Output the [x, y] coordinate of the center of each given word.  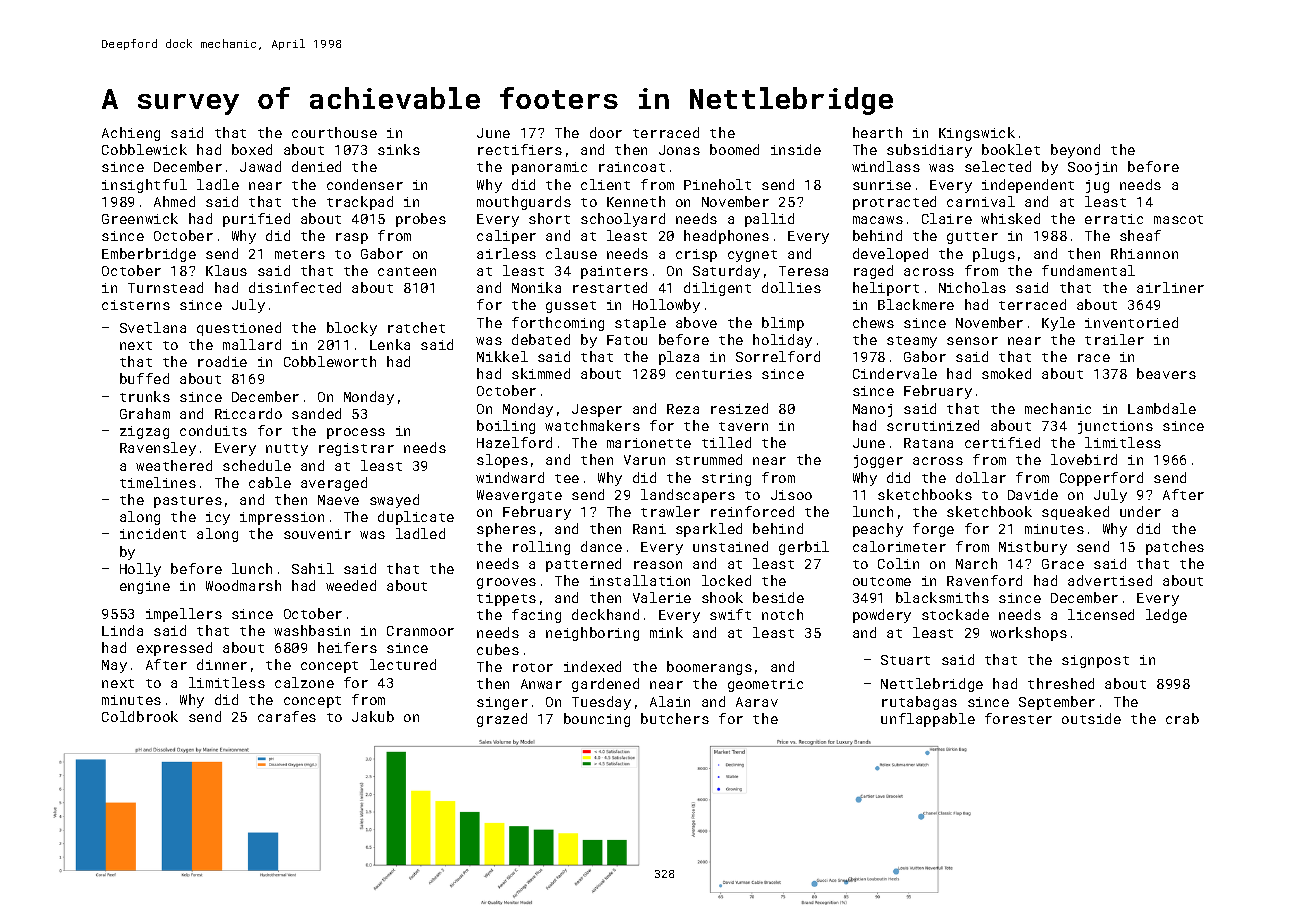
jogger [878, 461]
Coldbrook [140, 716]
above [696, 322]
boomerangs [709, 668]
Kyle [1058, 324]
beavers [1166, 373]
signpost [1095, 661]
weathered [174, 465]
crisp [696, 255]
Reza [683, 409]
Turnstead [165, 287]
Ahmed [174, 201]
